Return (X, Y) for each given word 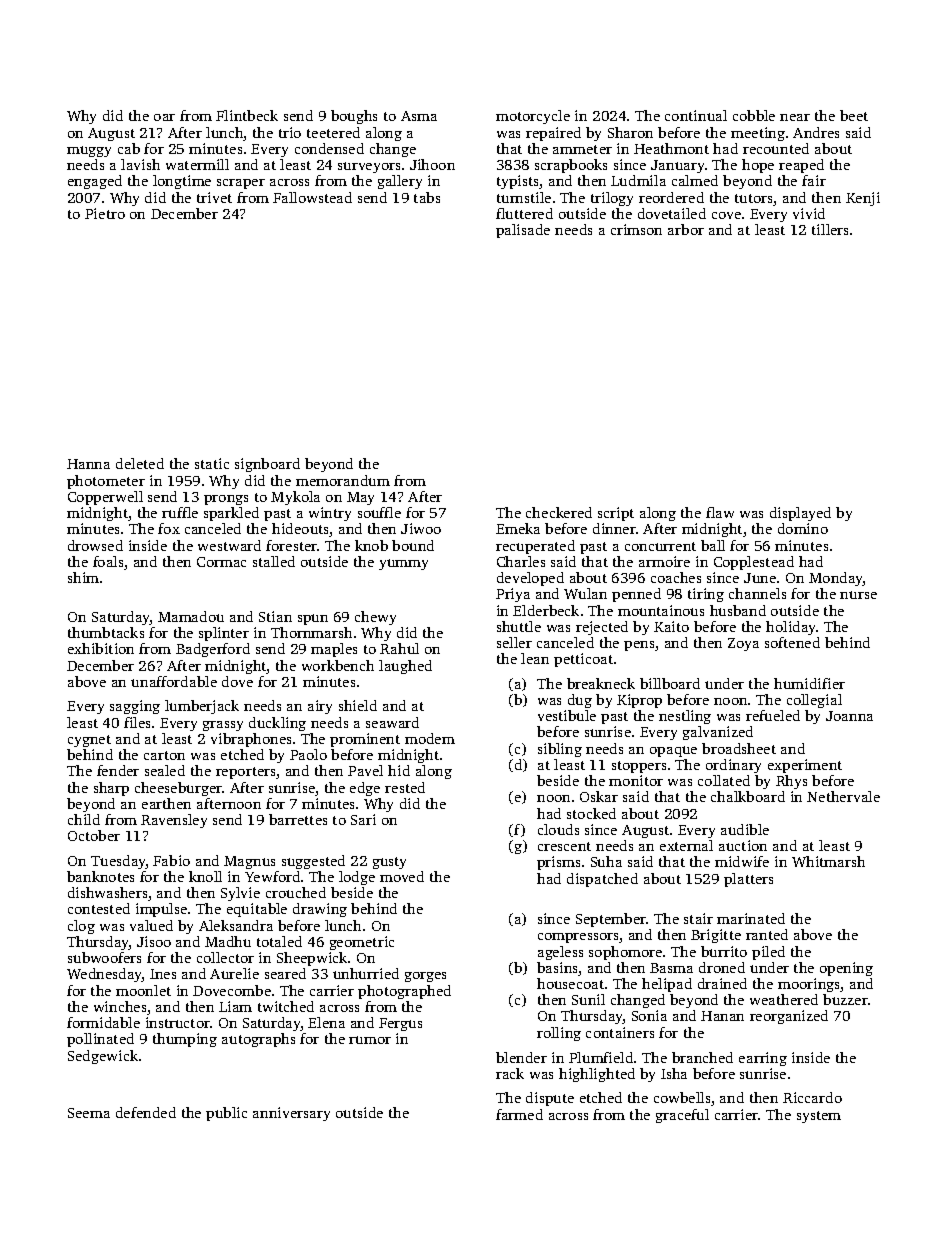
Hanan (722, 1016)
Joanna (849, 716)
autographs (258, 1040)
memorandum (343, 480)
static (212, 463)
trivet (214, 197)
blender (521, 1057)
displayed (800, 514)
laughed (405, 667)
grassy (223, 726)
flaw (720, 512)
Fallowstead (312, 197)
